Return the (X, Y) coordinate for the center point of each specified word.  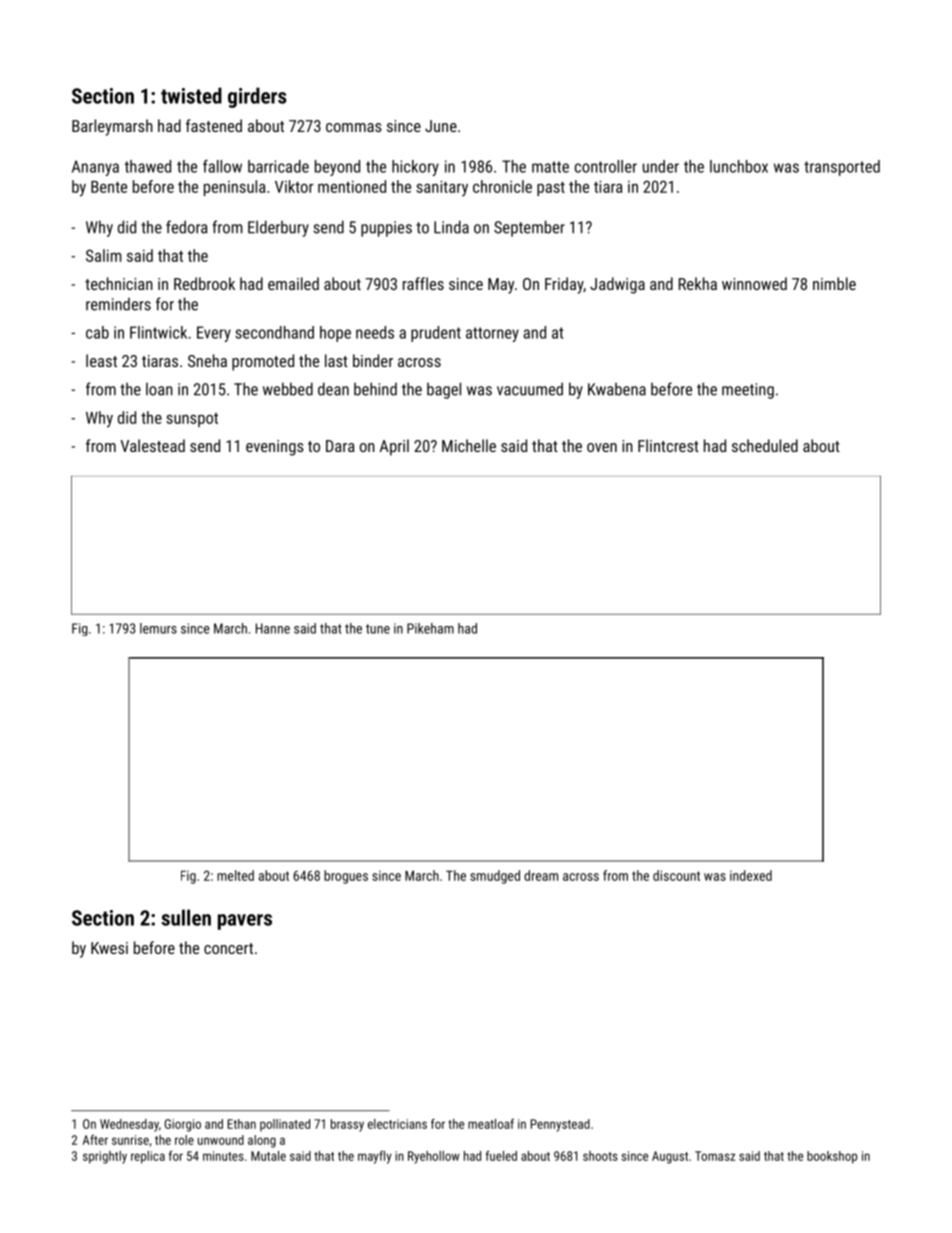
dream (541, 875)
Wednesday (129, 1125)
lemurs (158, 628)
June (441, 126)
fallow (222, 166)
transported (842, 168)
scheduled (765, 445)
